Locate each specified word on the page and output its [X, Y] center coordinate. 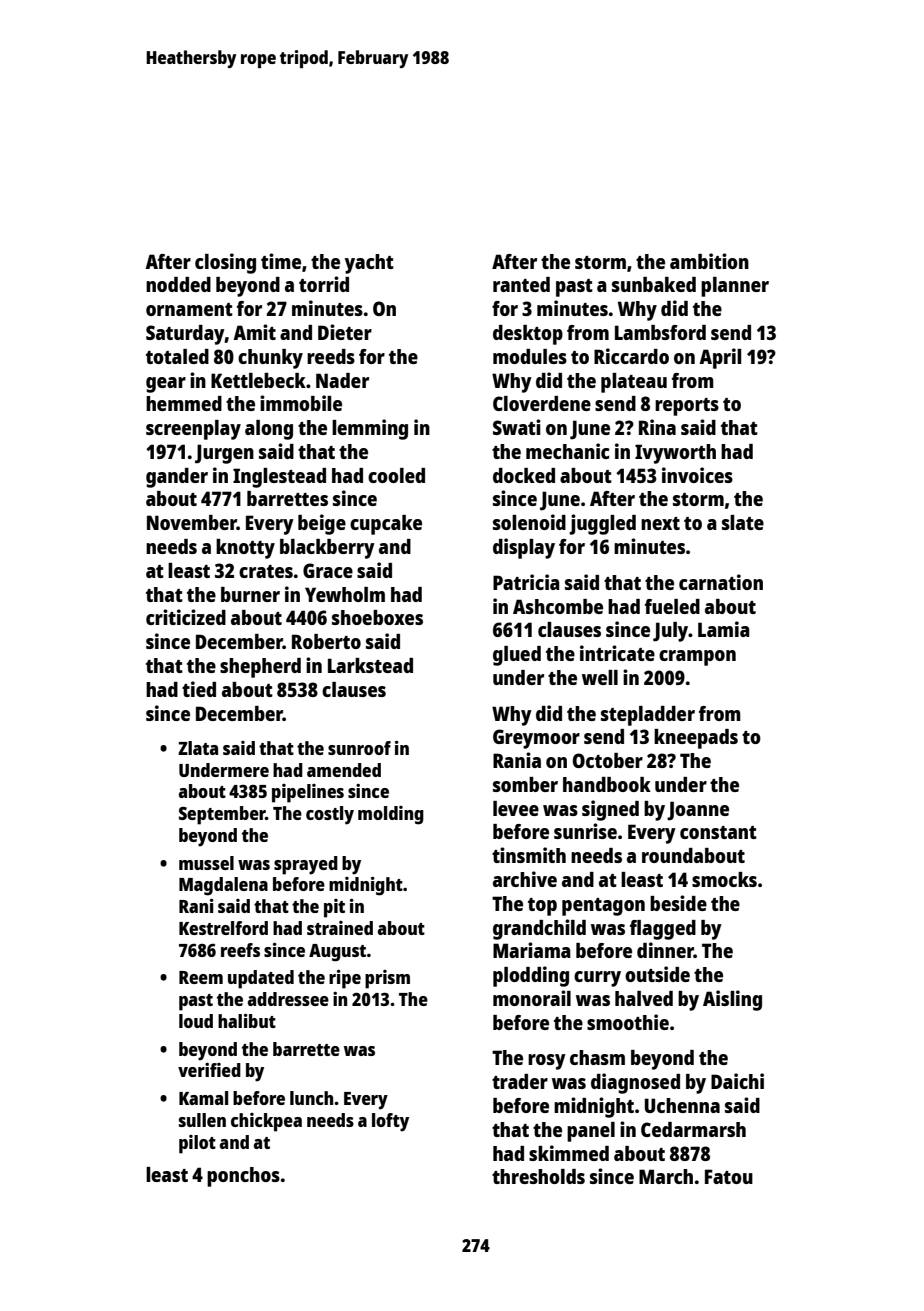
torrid [324, 284]
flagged [663, 930]
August [337, 953]
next [660, 523]
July [671, 632]
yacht [369, 264]
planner [735, 287]
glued [517, 656]
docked [524, 475]
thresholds [538, 1176]
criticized [186, 617]
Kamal [203, 1098]
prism [387, 979]
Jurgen [224, 454]
